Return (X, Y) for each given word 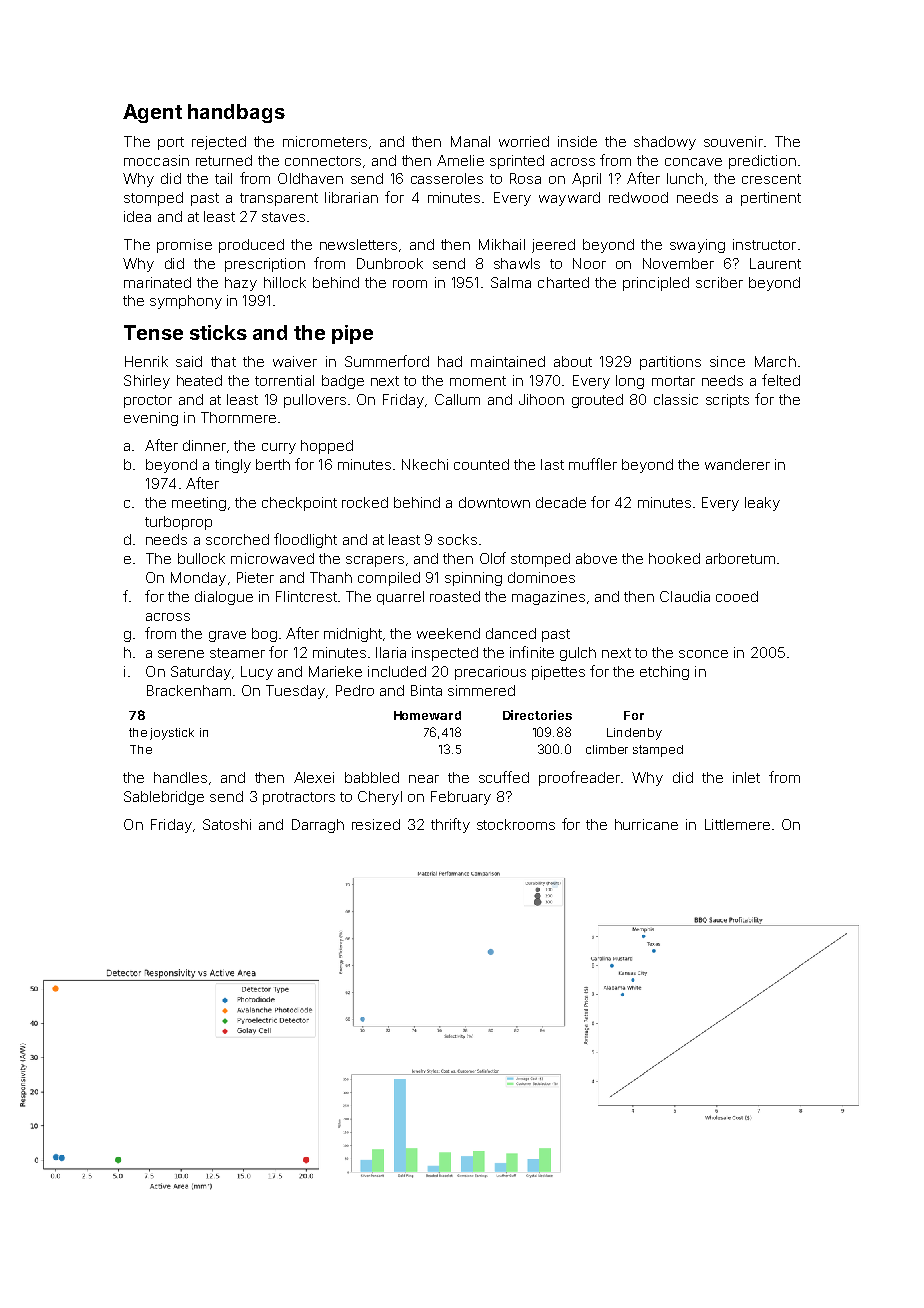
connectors (323, 161)
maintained (508, 361)
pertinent (771, 199)
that (223, 361)
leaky (762, 504)
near (424, 779)
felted (781, 380)
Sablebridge (164, 798)
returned (224, 160)
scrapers (375, 561)
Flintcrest (306, 596)
